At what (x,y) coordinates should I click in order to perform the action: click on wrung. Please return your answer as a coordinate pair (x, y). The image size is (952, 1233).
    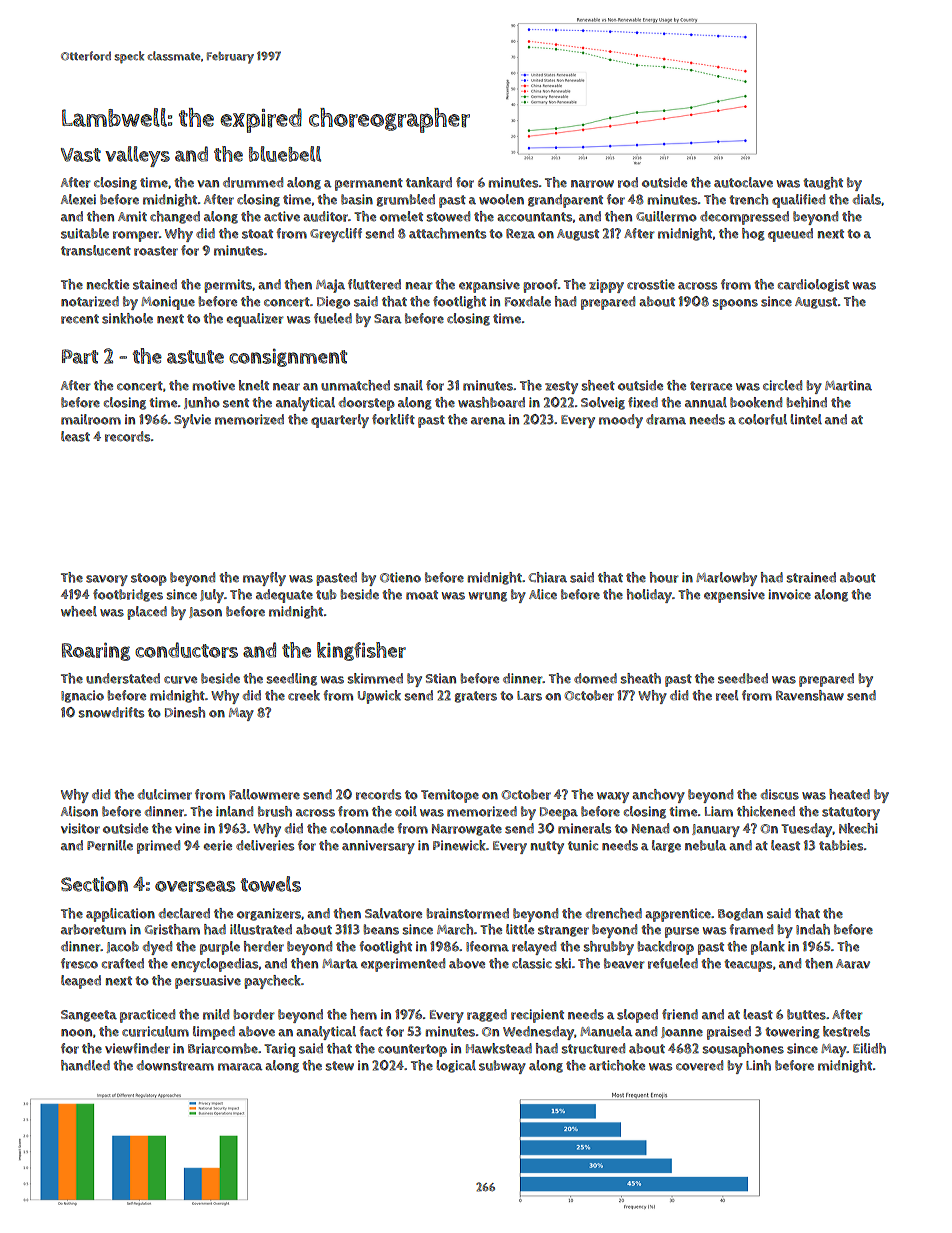
    Looking at the image, I should click on (488, 597).
